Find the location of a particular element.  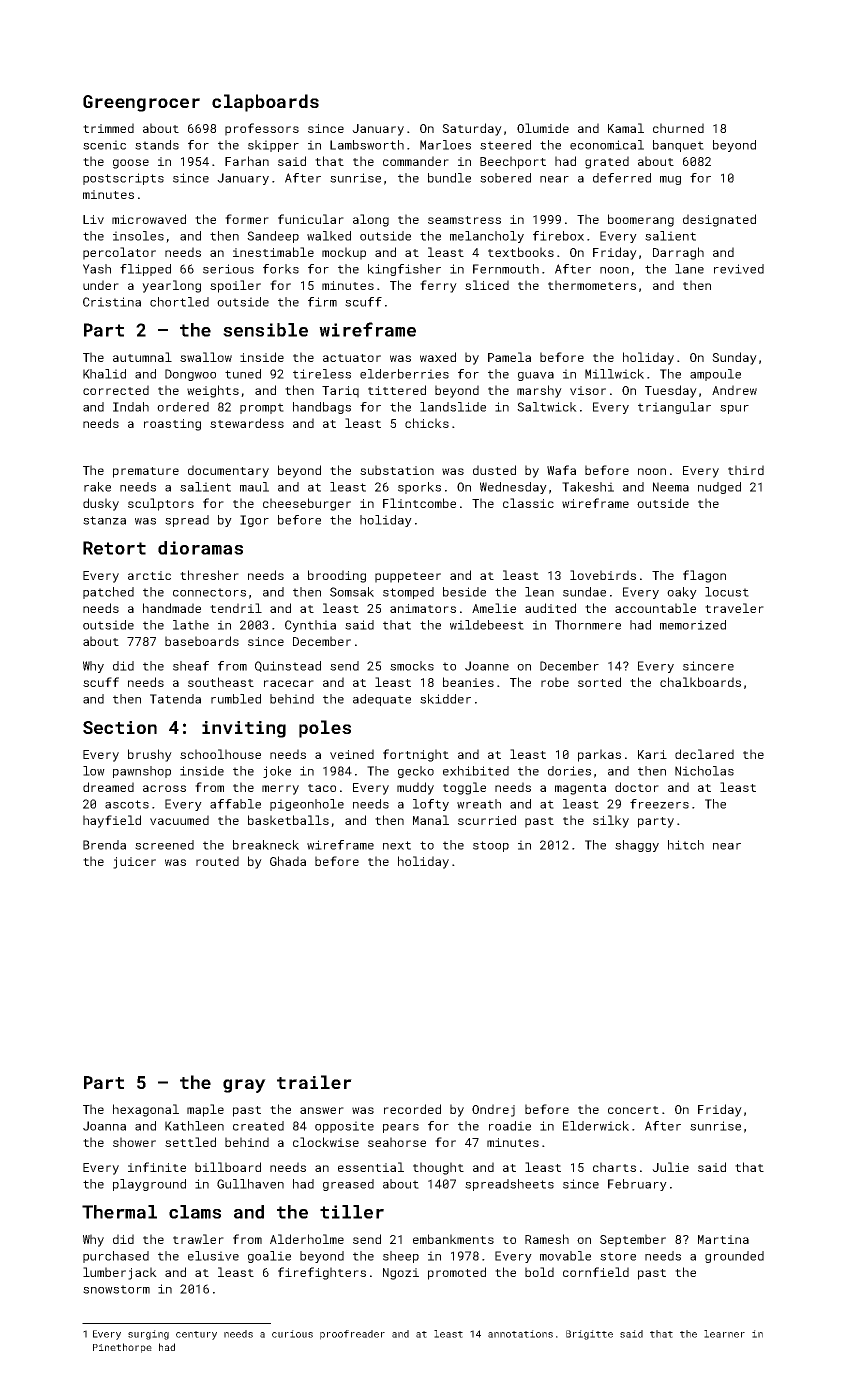

affable is located at coordinates (235, 804).
